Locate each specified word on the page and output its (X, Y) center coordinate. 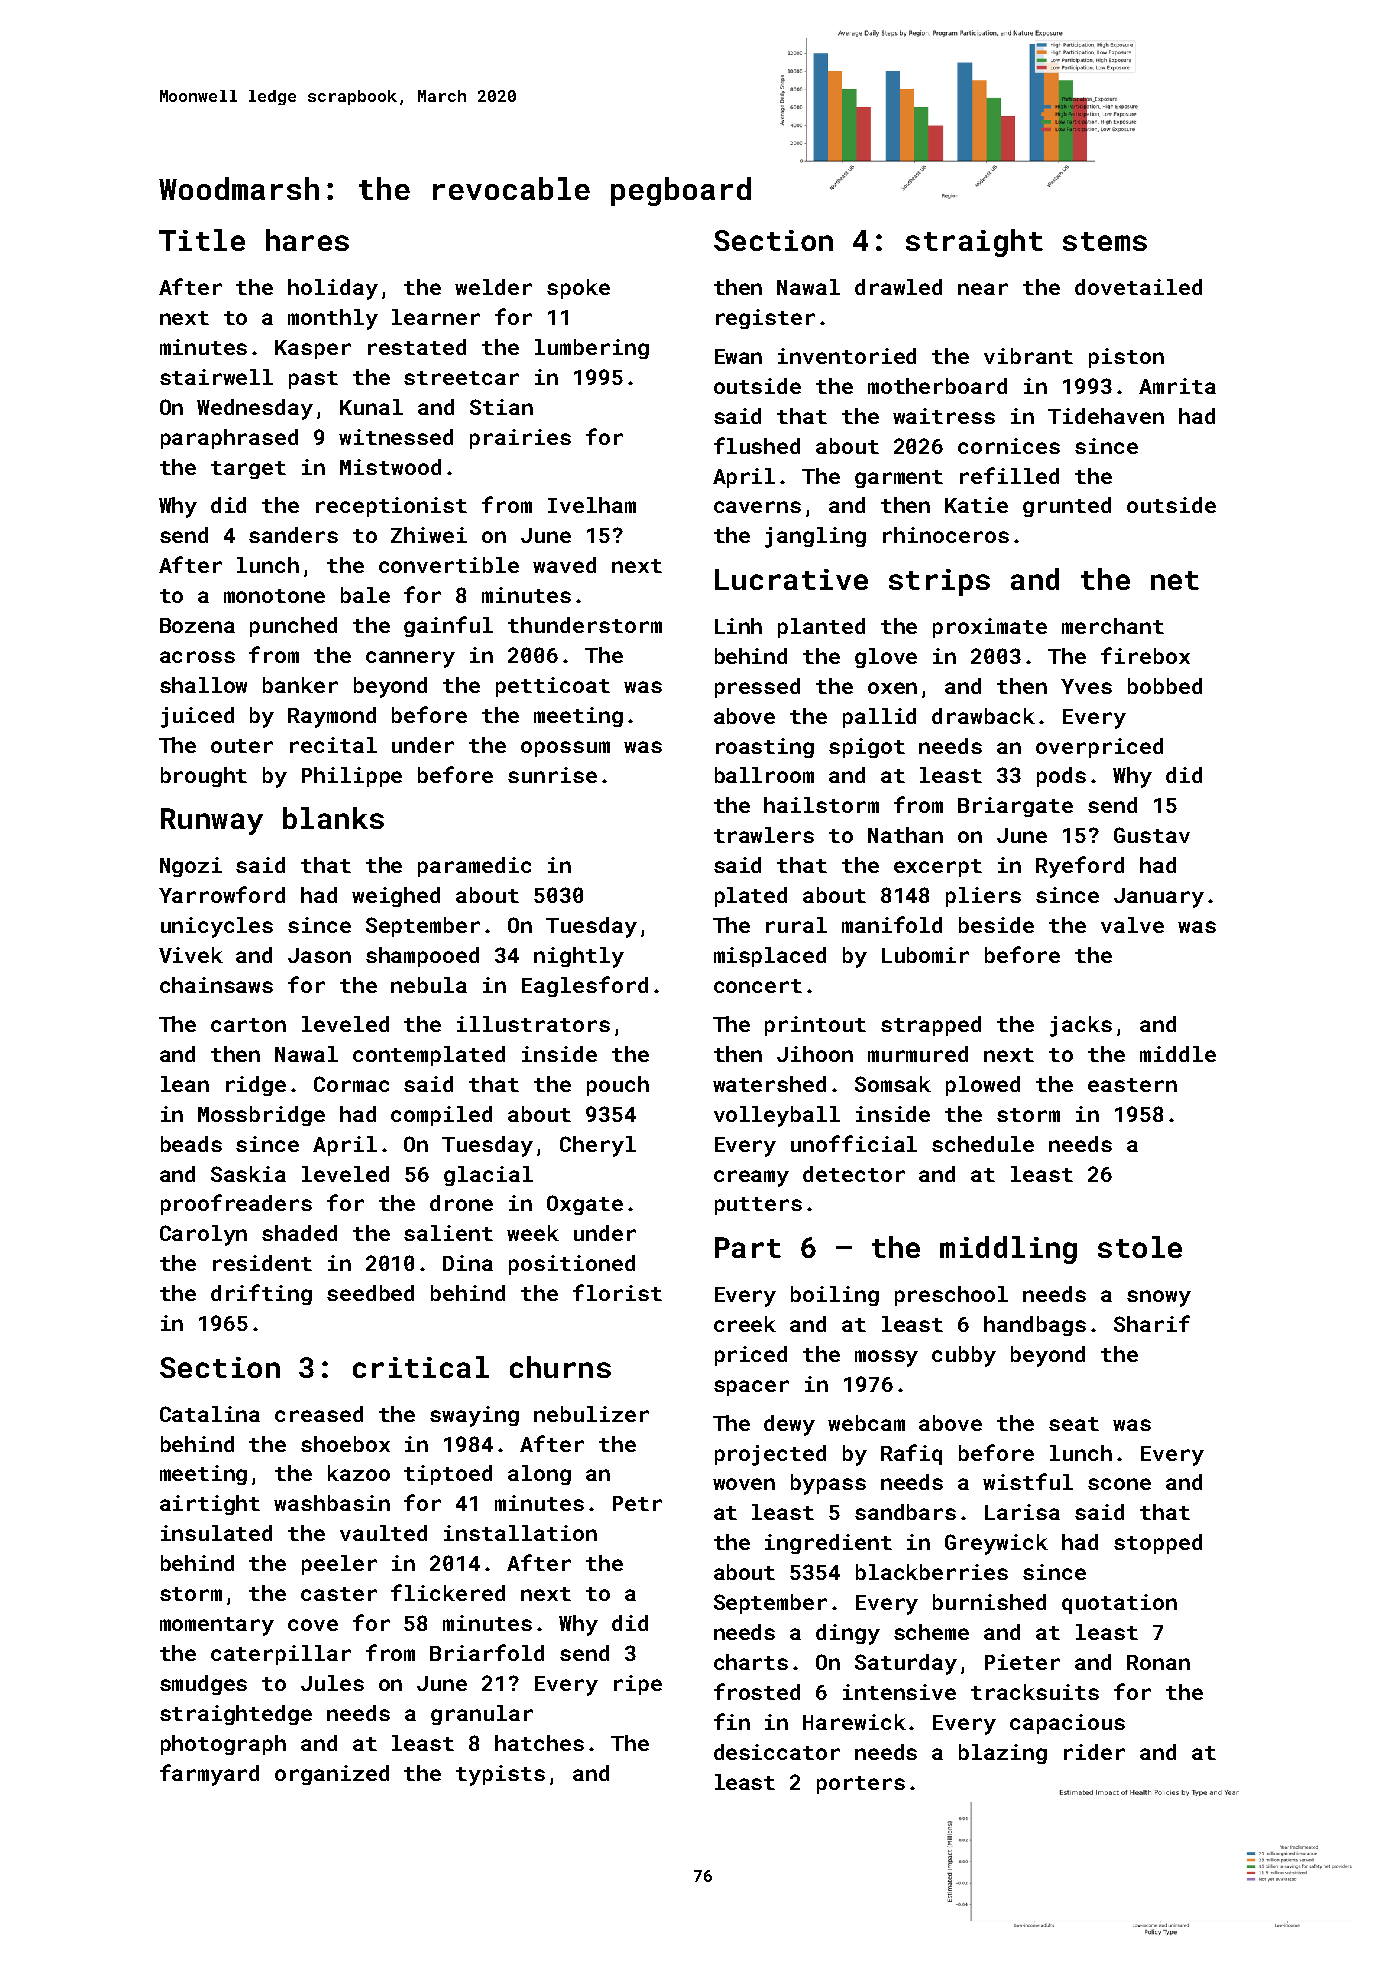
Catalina (210, 1414)
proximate (990, 628)
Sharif (1152, 1323)
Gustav (1152, 835)
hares (307, 240)
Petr (637, 1503)
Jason (319, 955)
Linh (738, 626)
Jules (332, 1683)
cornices (1009, 446)
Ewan (738, 356)
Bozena (197, 625)
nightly (579, 957)
